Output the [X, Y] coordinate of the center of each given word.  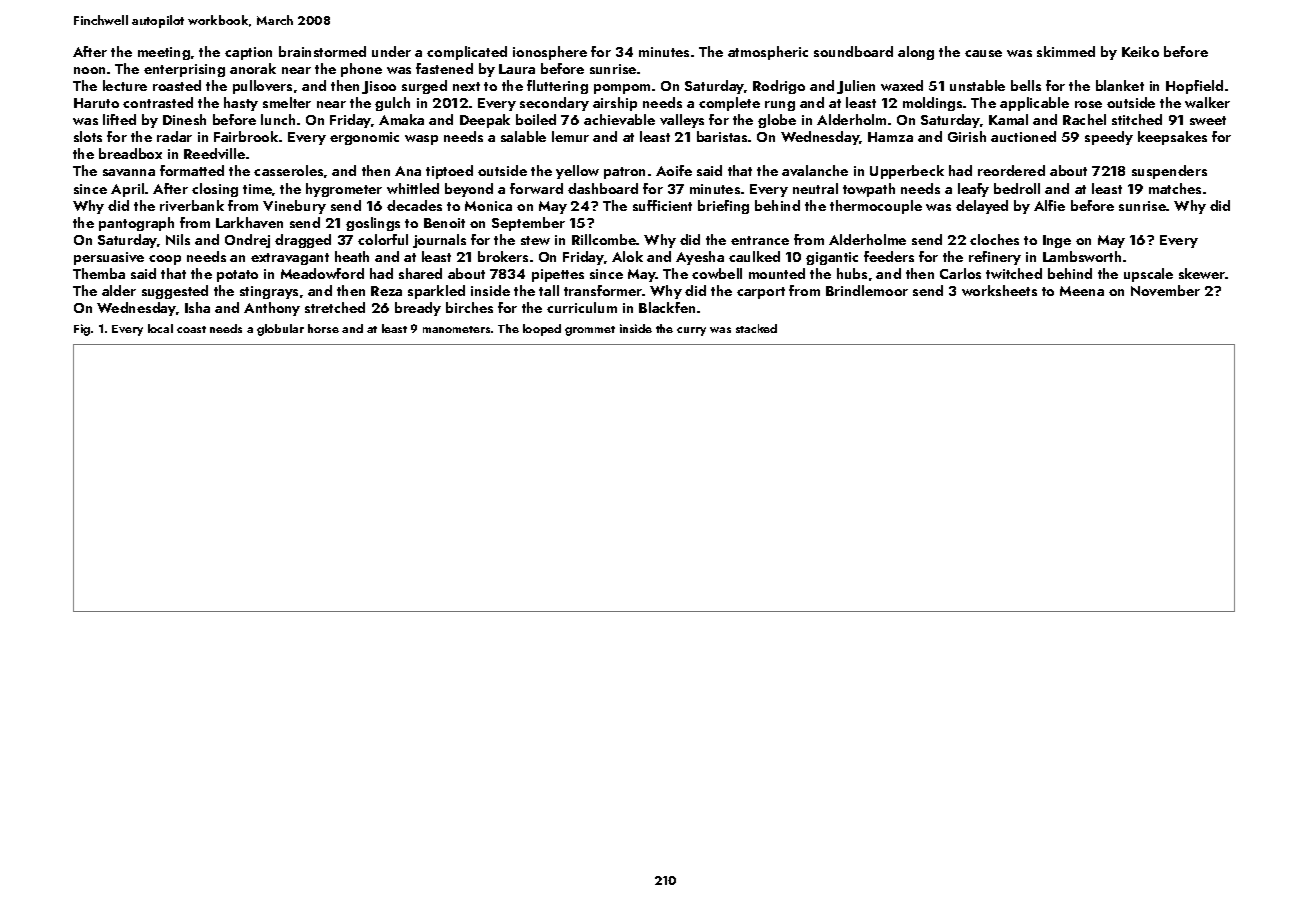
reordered [1011, 170]
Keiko [1140, 51]
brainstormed [322, 51]
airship [615, 104]
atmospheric [768, 53]
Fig [82, 330]
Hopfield [1194, 87]
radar [174, 136]
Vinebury [294, 207]
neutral [815, 188]
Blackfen [667, 307]
